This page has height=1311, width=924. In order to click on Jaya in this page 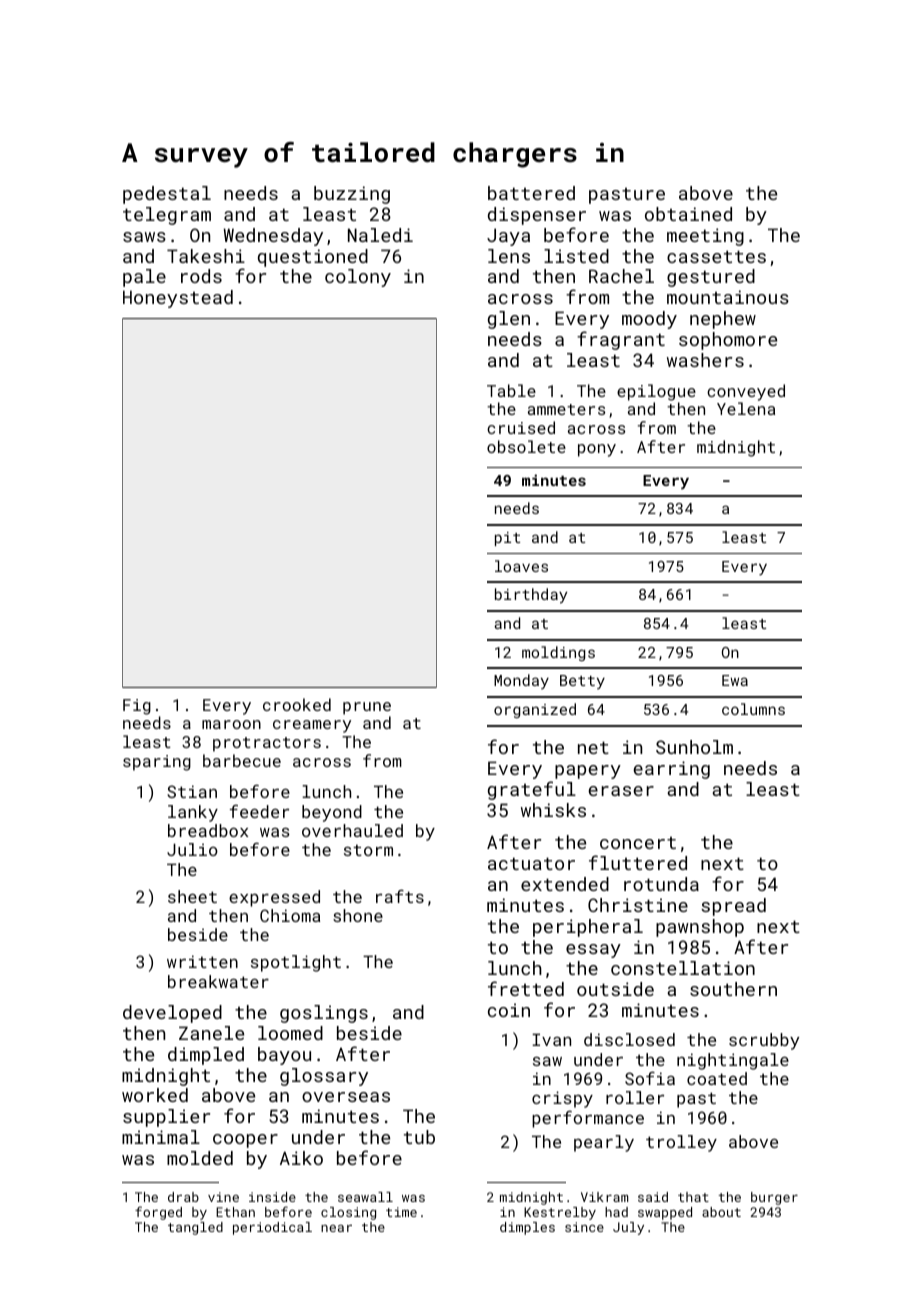, I will do `click(508, 237)`.
